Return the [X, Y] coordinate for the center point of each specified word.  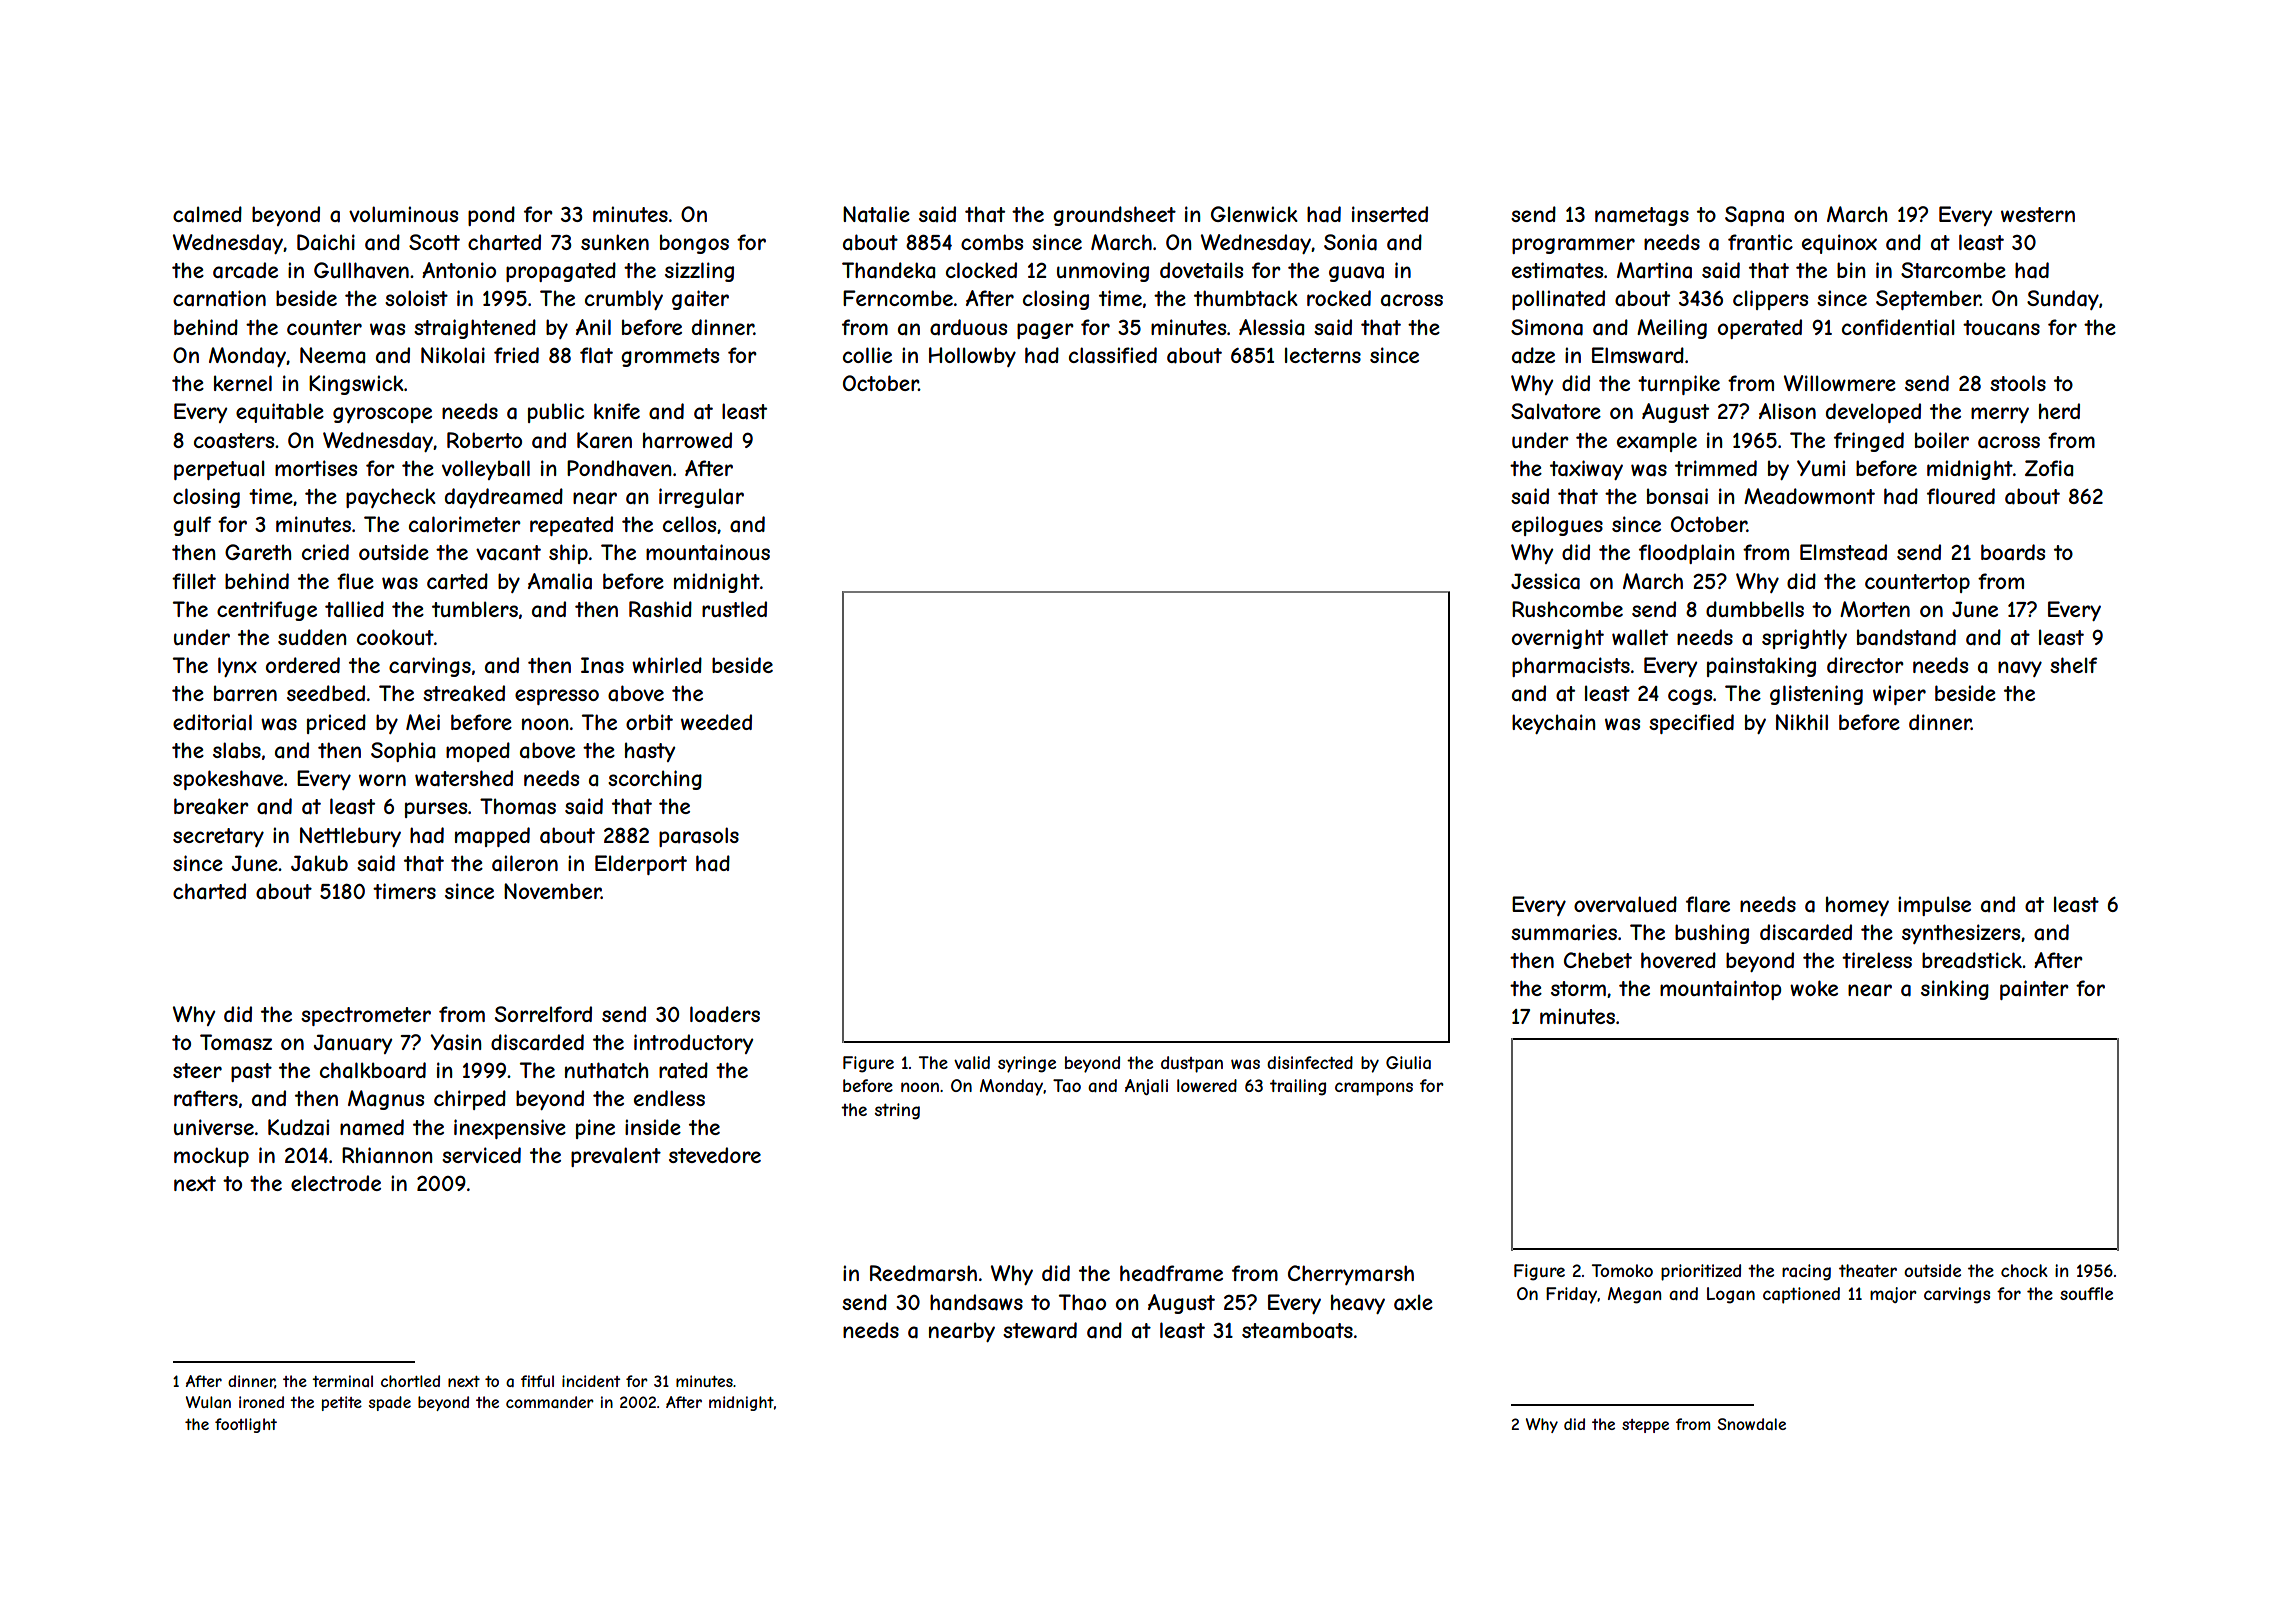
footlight [246, 1425]
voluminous [403, 214]
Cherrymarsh [1351, 1275]
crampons [1374, 1089]
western [2038, 214]
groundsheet [1114, 216]
